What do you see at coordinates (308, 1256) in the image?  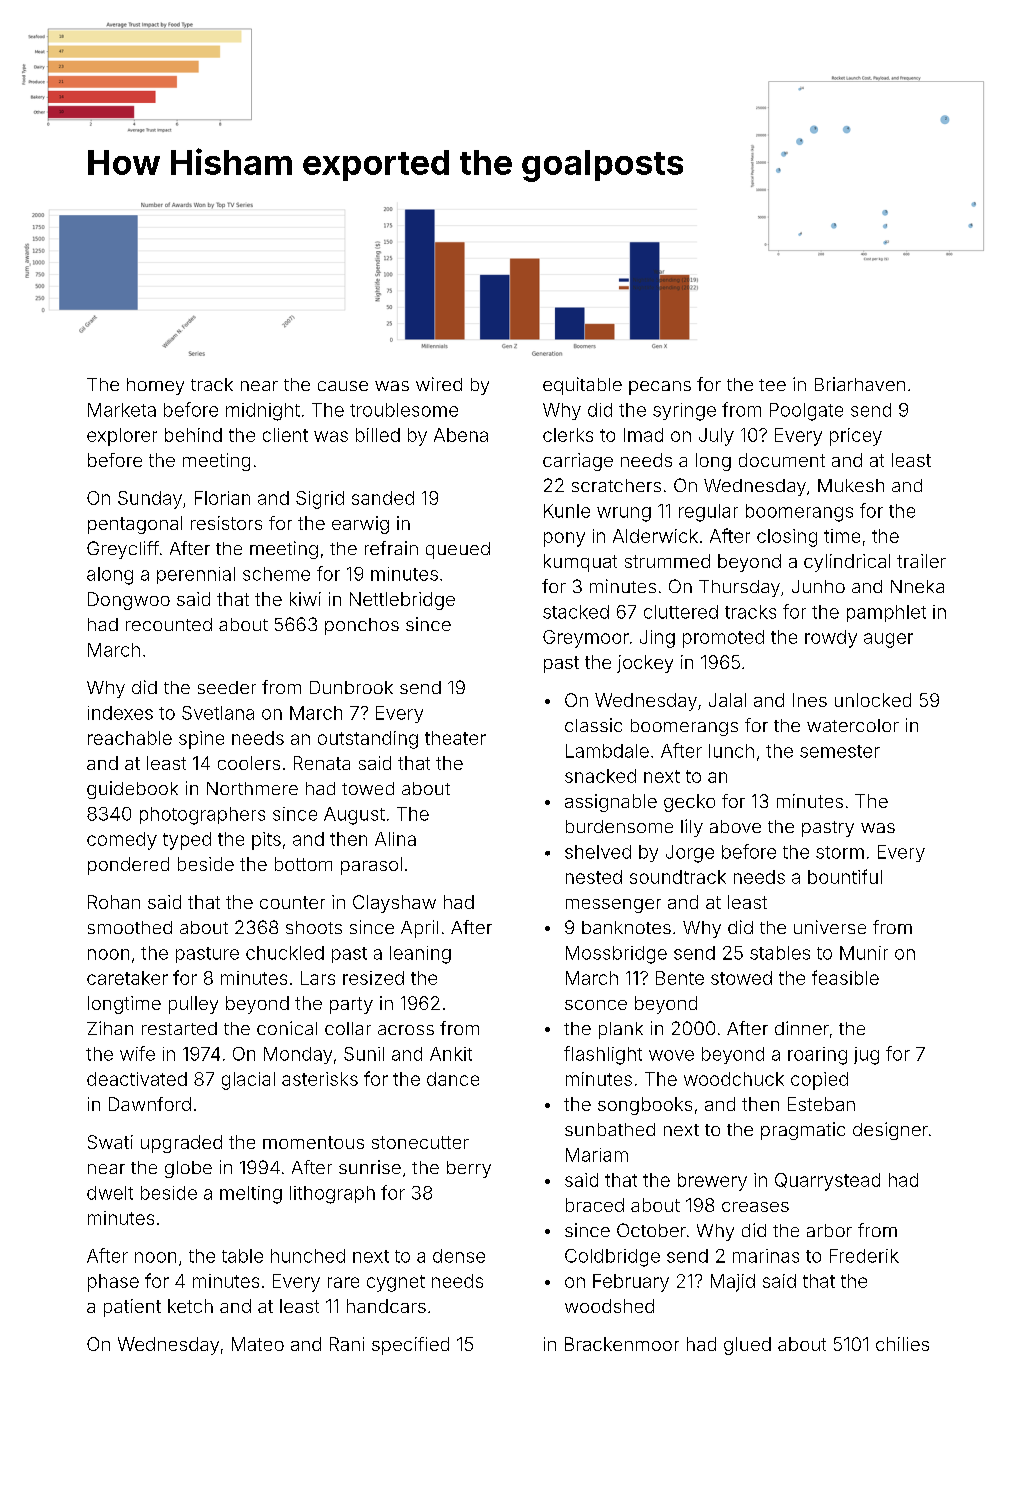 I see `hunched` at bounding box center [308, 1256].
